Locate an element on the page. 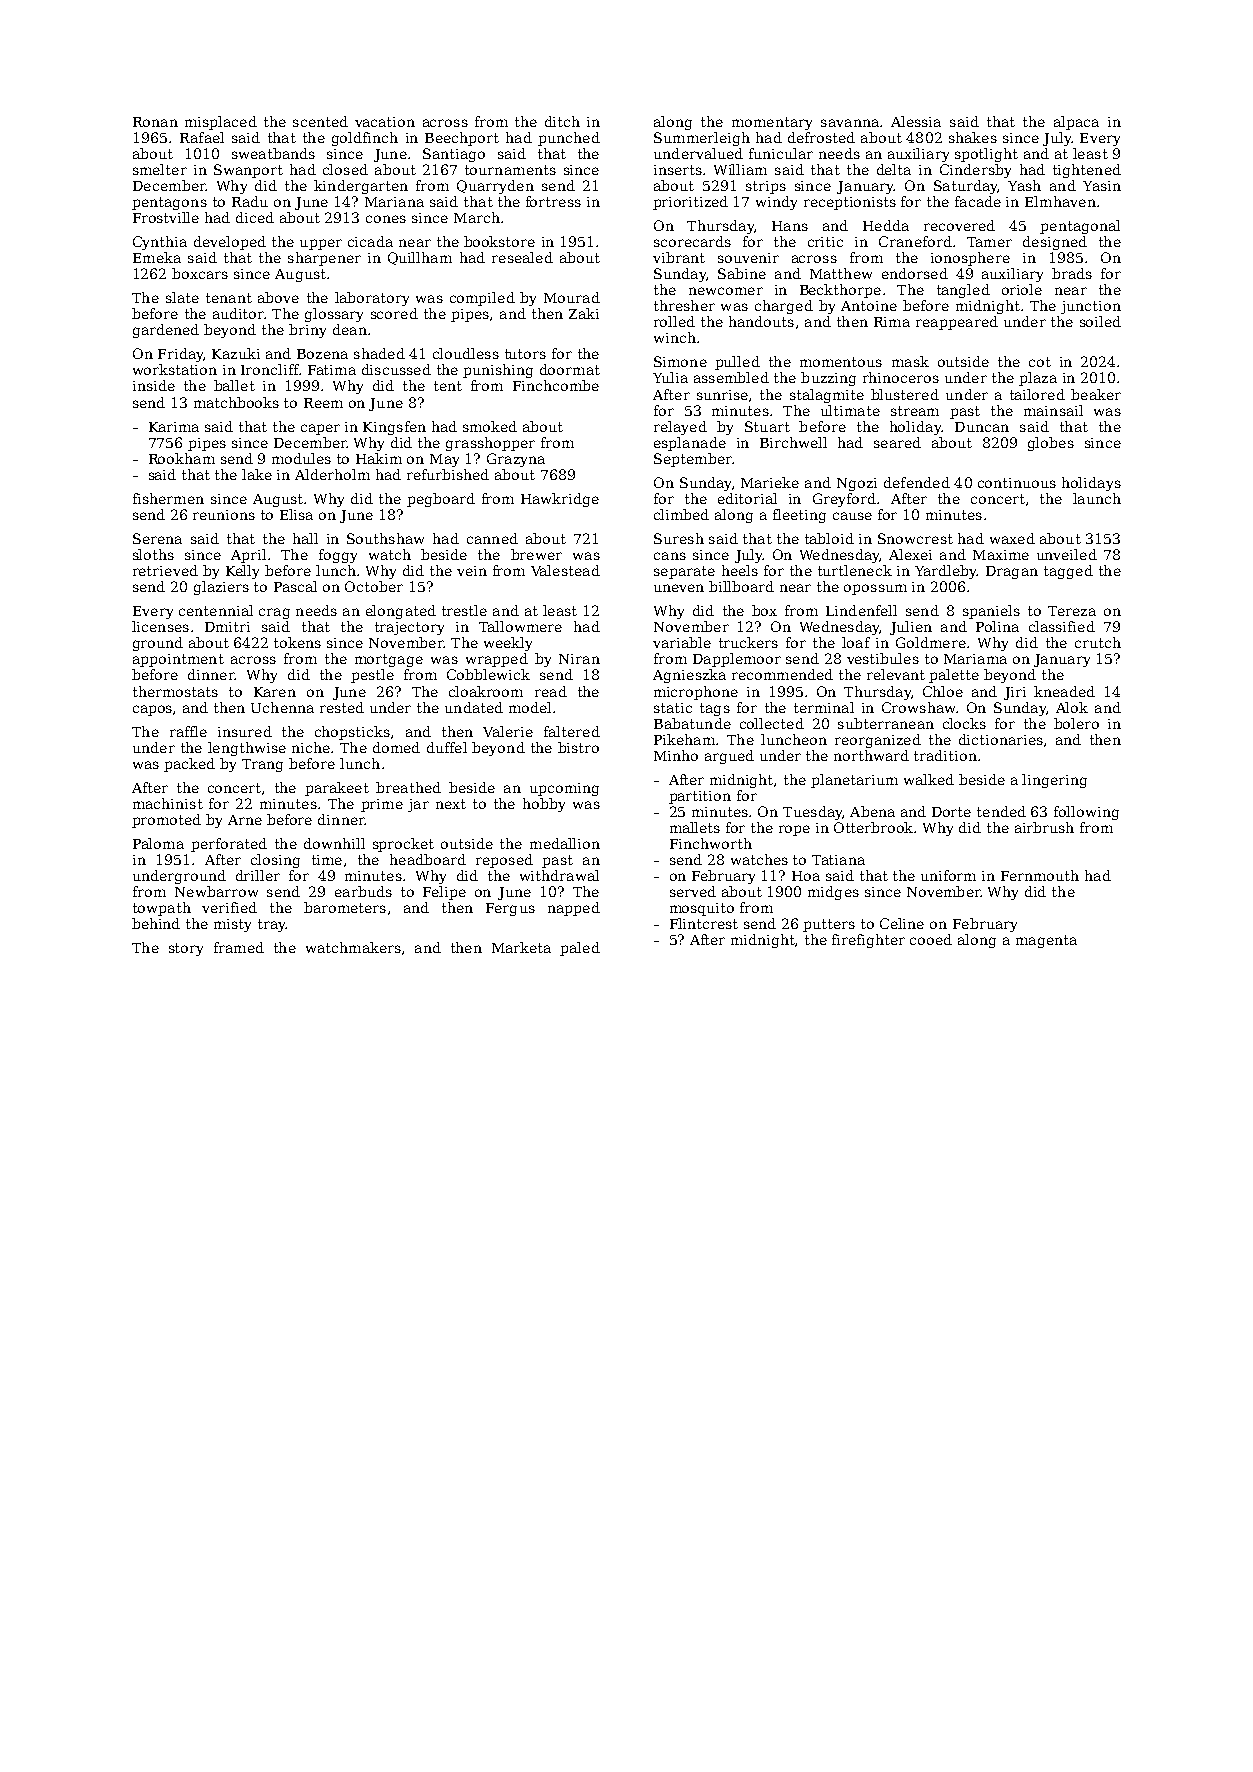 Image resolution: width=1253 pixels, height=1772 pixels. shaded is located at coordinates (379, 353).
